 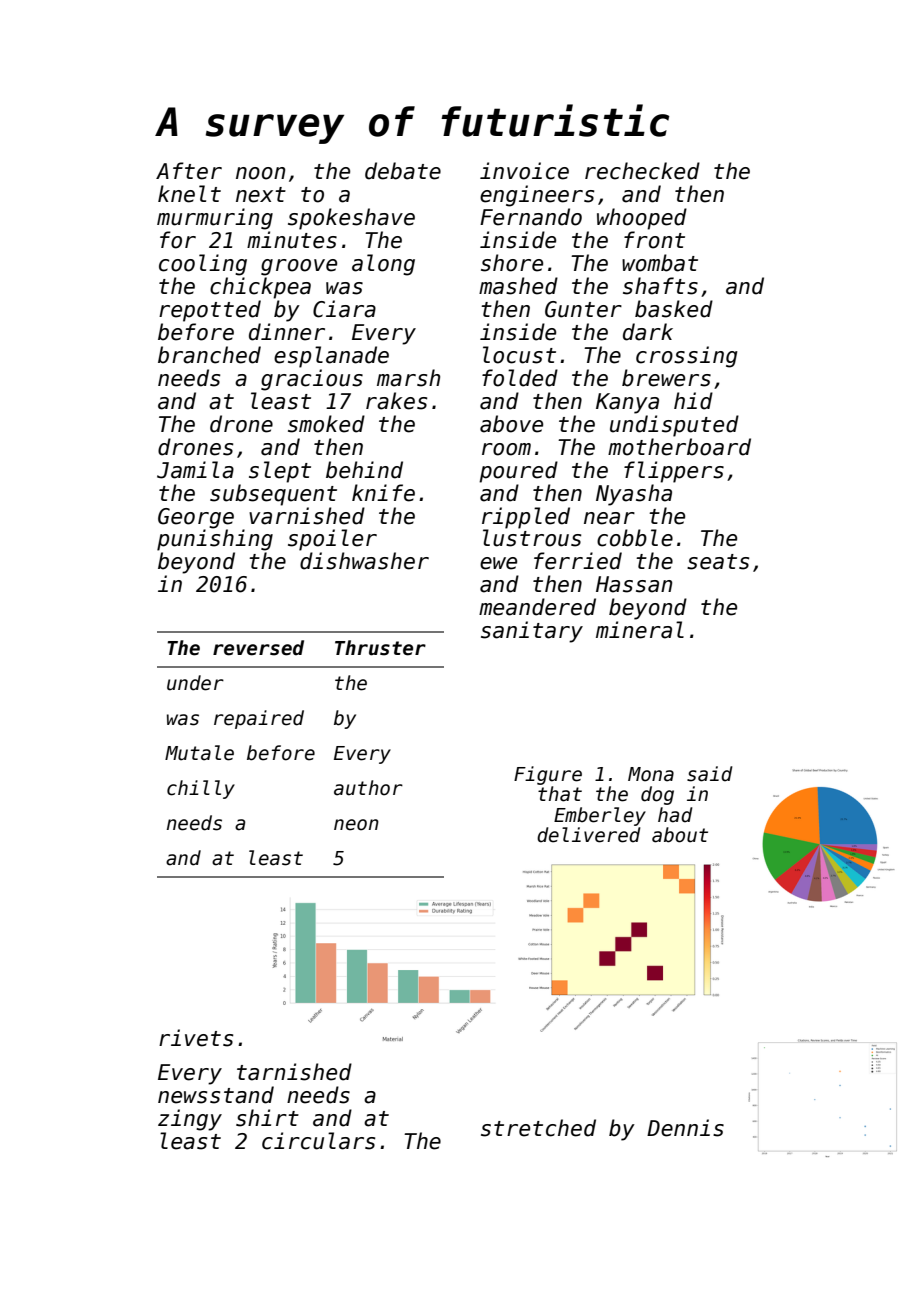 What do you see at coordinates (189, 171) in the document?
I see `After` at bounding box center [189, 171].
